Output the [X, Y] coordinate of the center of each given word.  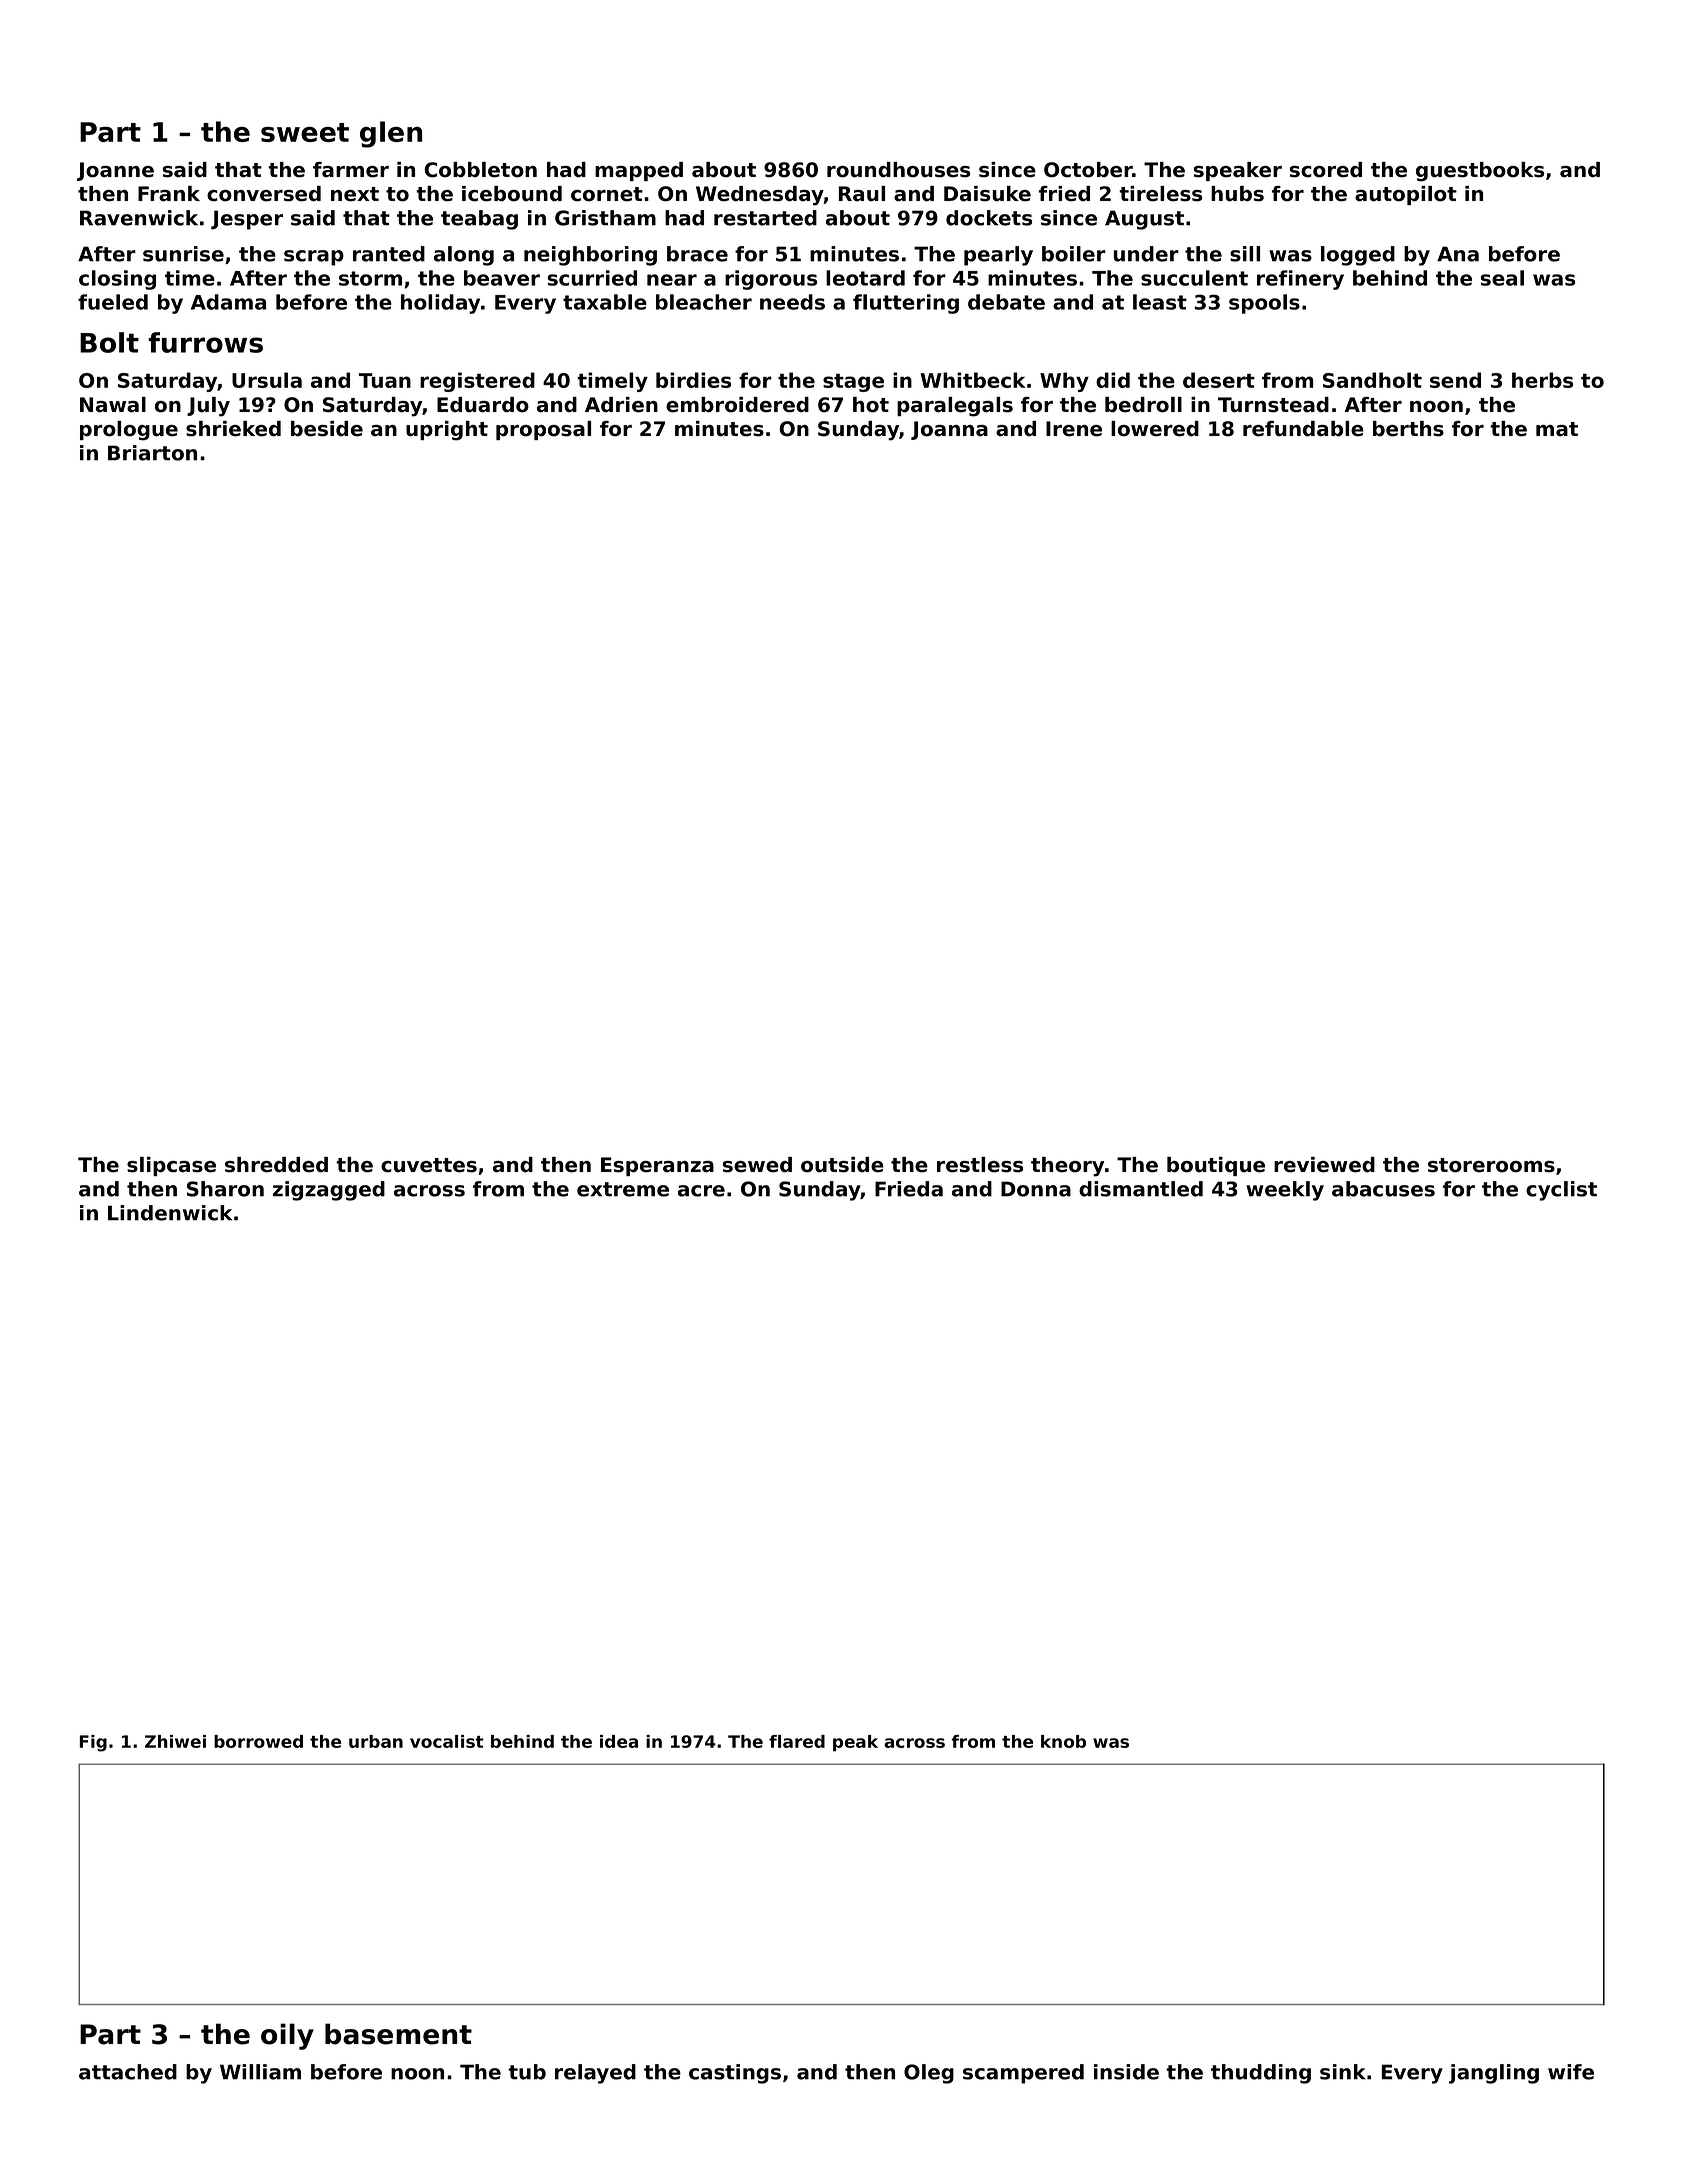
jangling [1494, 2074]
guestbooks [1480, 172]
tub [527, 2072]
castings [735, 2074]
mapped [639, 171]
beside [327, 429]
